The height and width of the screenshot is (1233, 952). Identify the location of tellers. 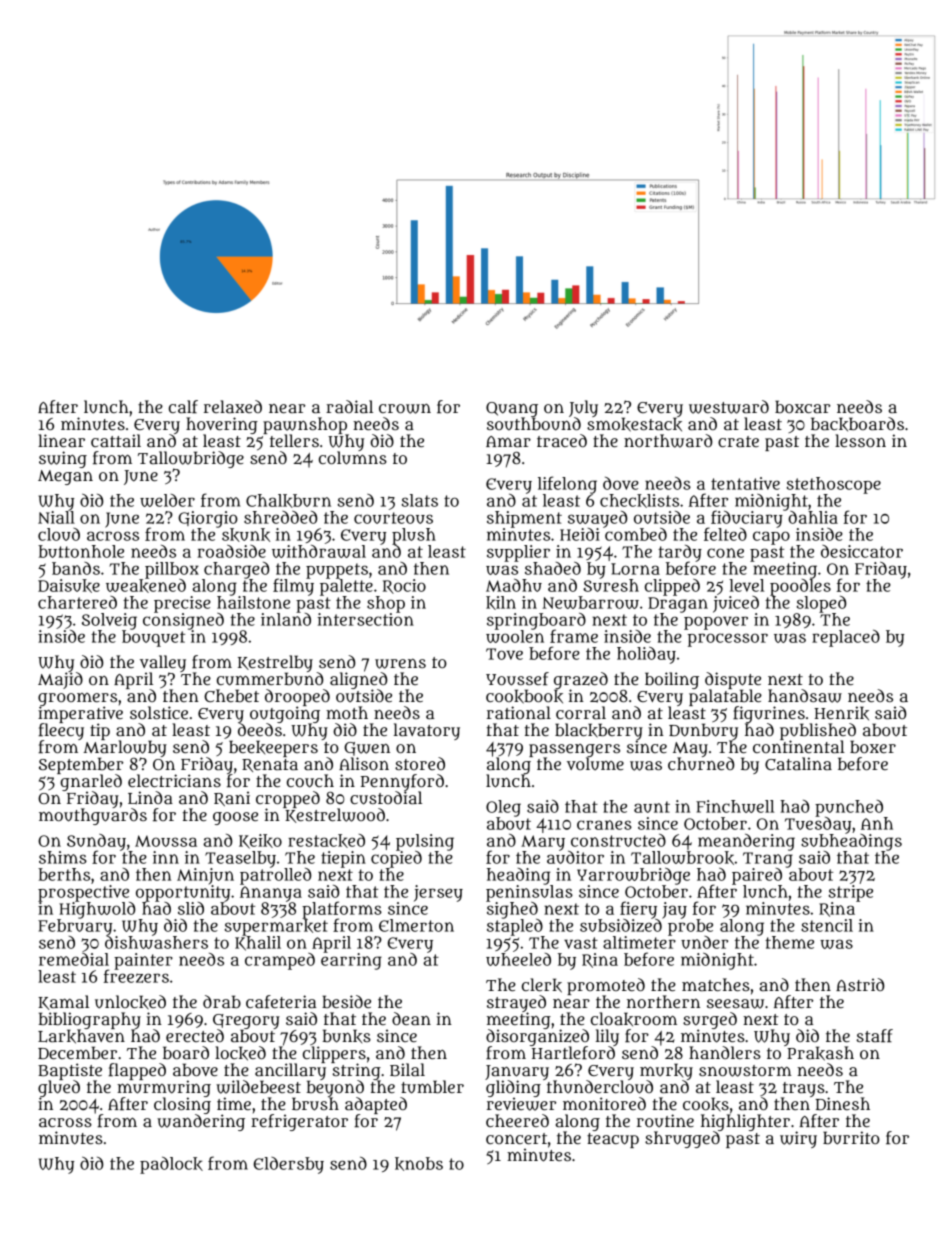
(294, 440).
